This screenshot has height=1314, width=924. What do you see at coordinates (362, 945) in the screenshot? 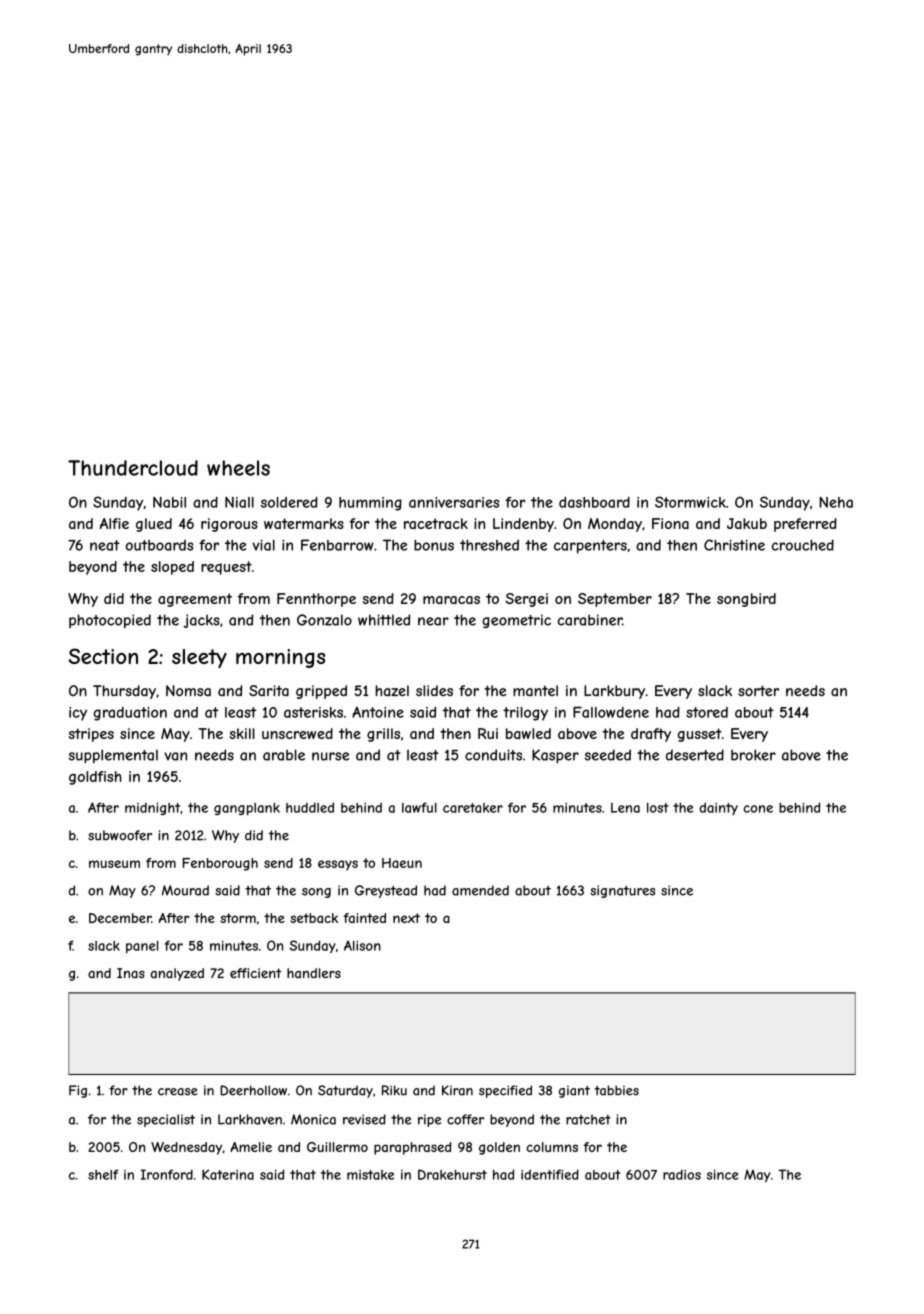
I see `Alison` at bounding box center [362, 945].
